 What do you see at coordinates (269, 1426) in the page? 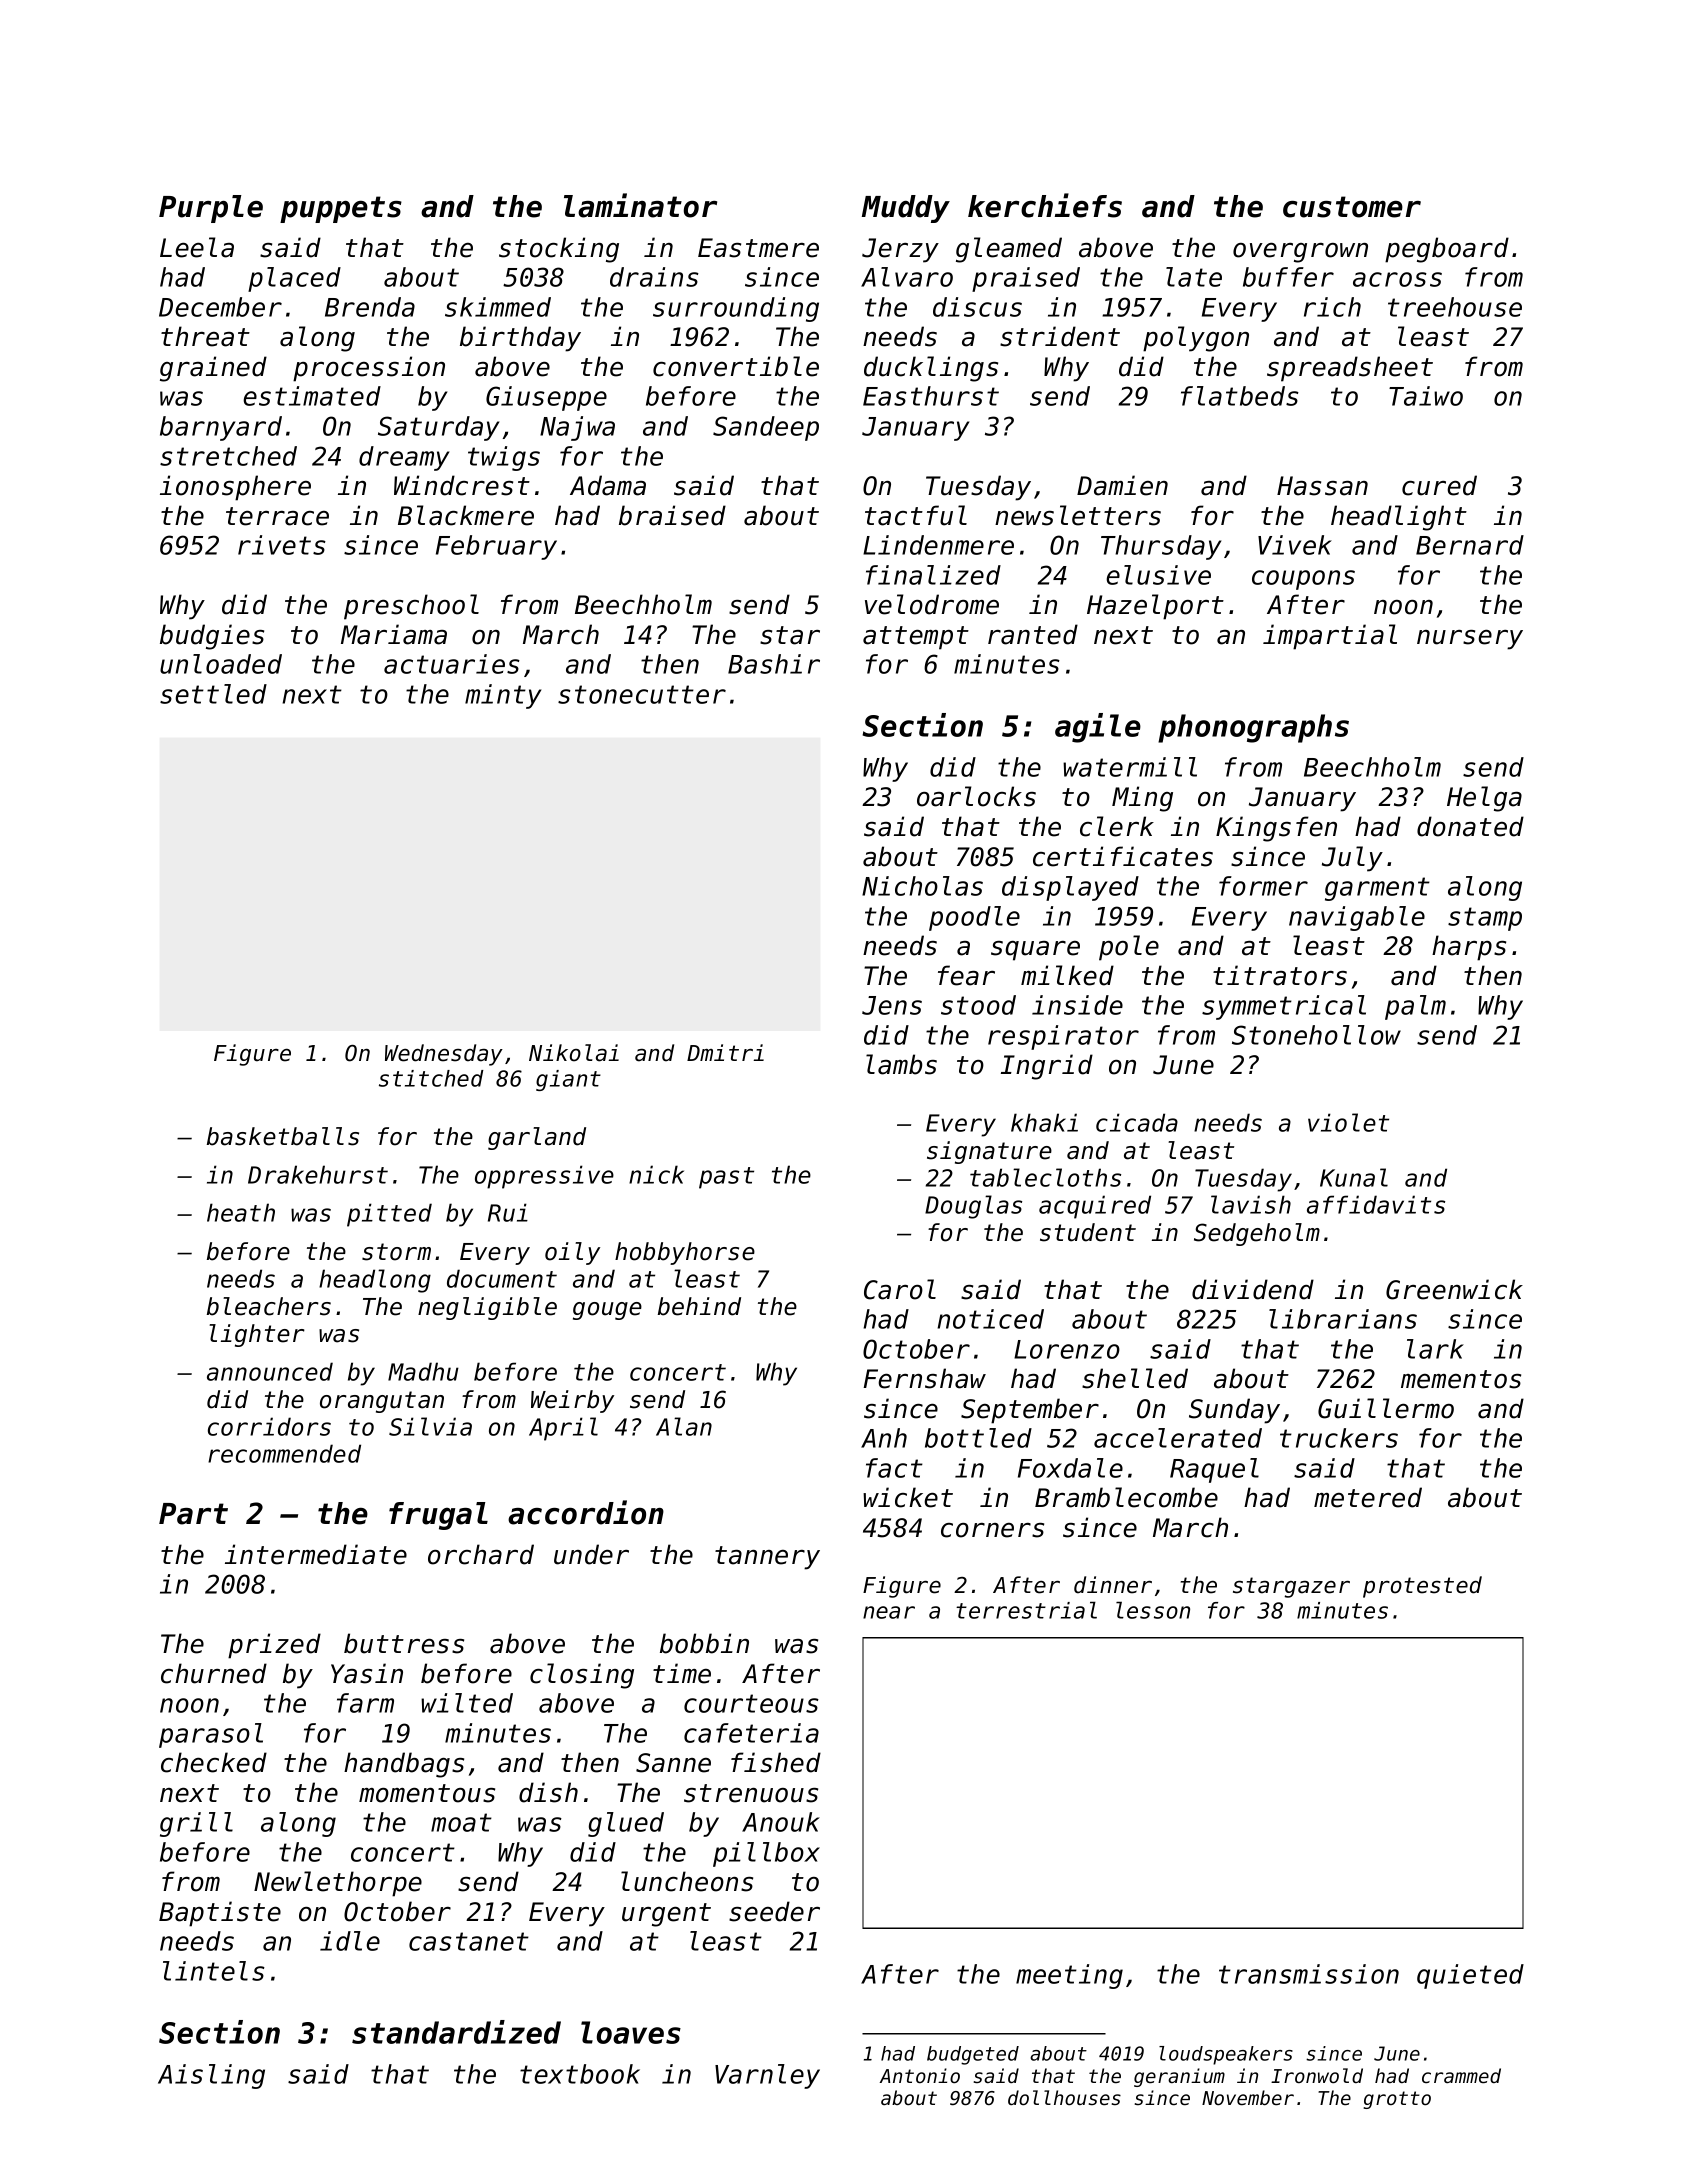
I see `corridors` at bounding box center [269, 1426].
